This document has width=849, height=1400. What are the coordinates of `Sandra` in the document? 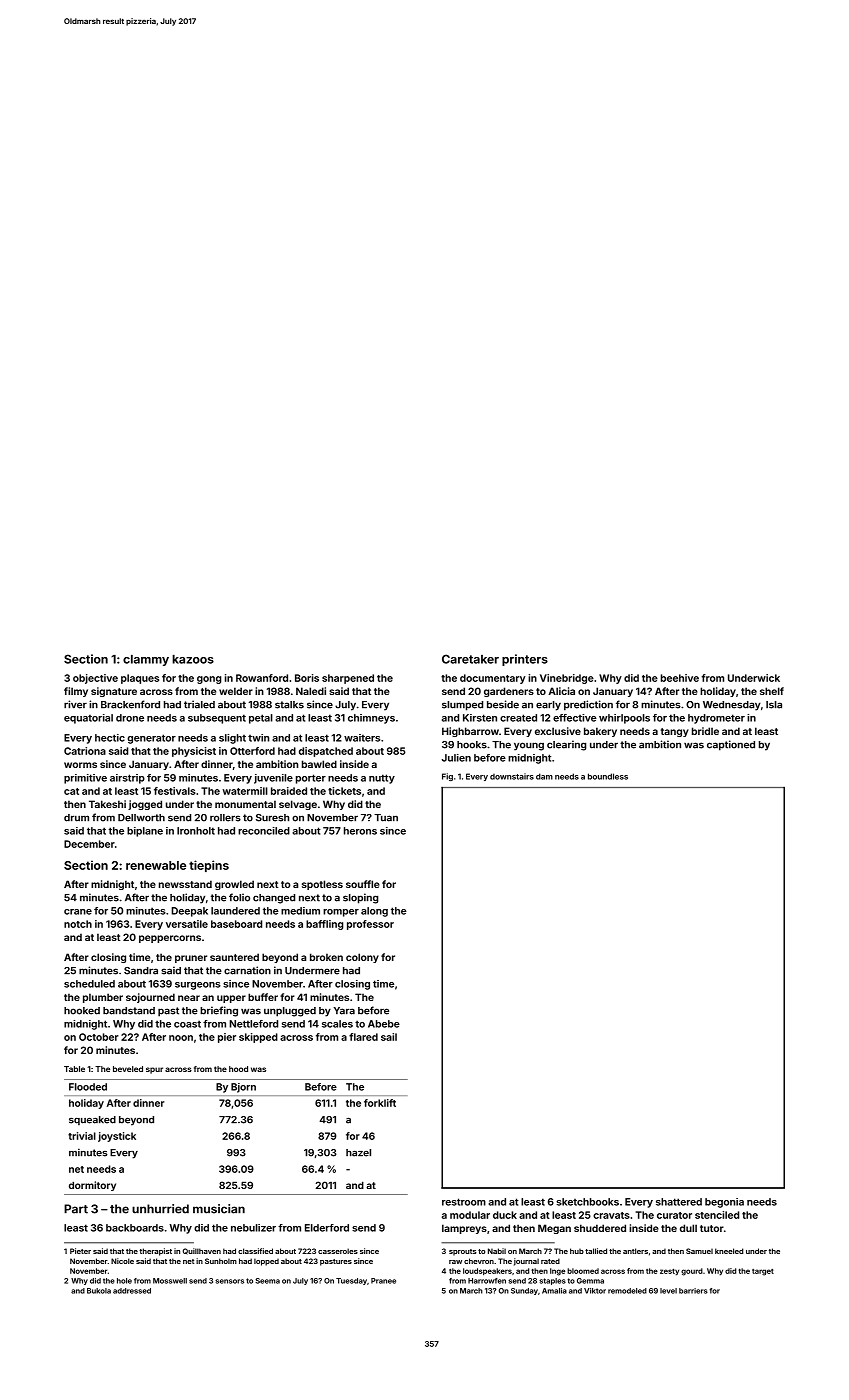 It's located at (141, 971).
